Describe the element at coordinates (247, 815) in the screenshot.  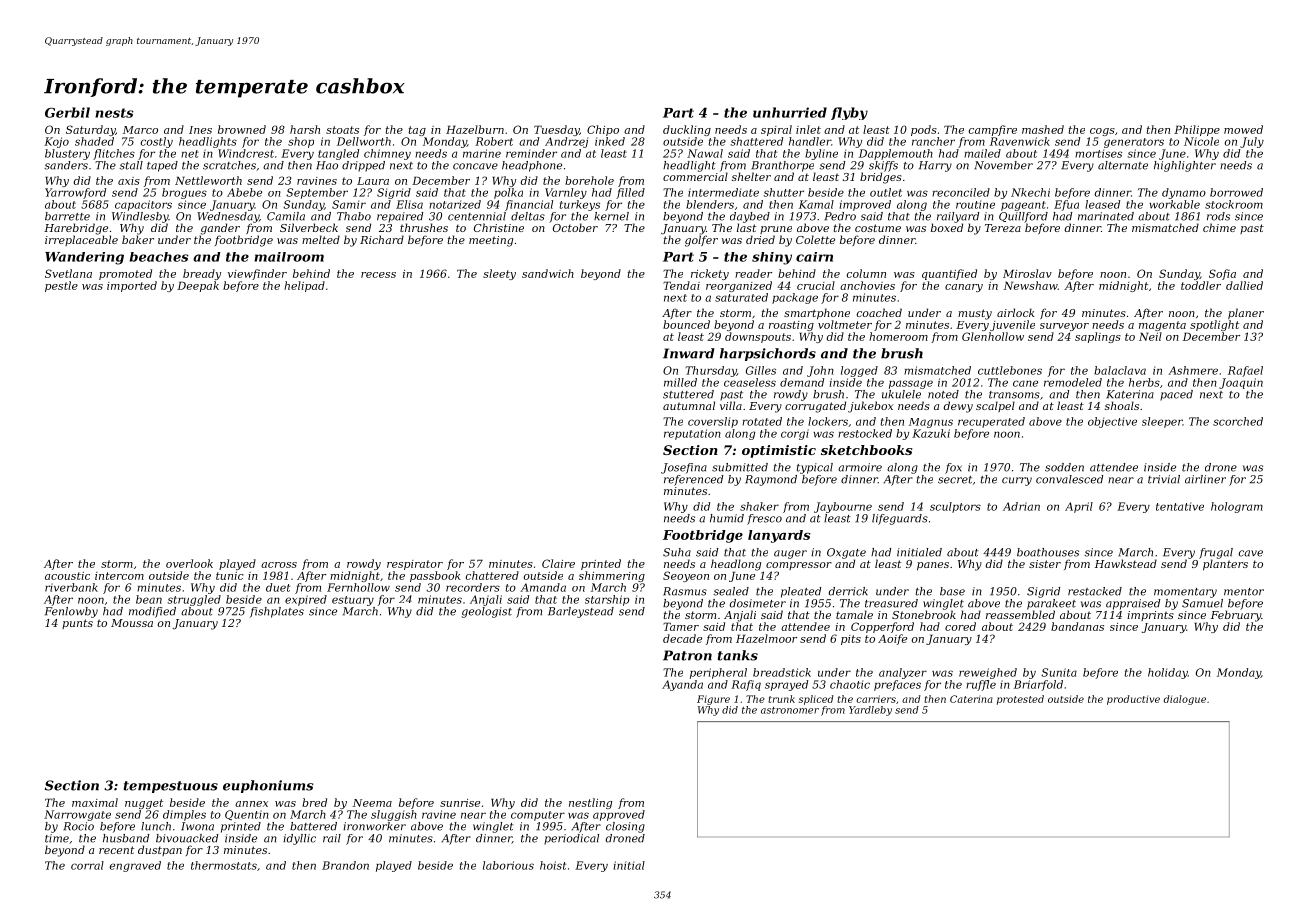
I see `Quentin` at that location.
